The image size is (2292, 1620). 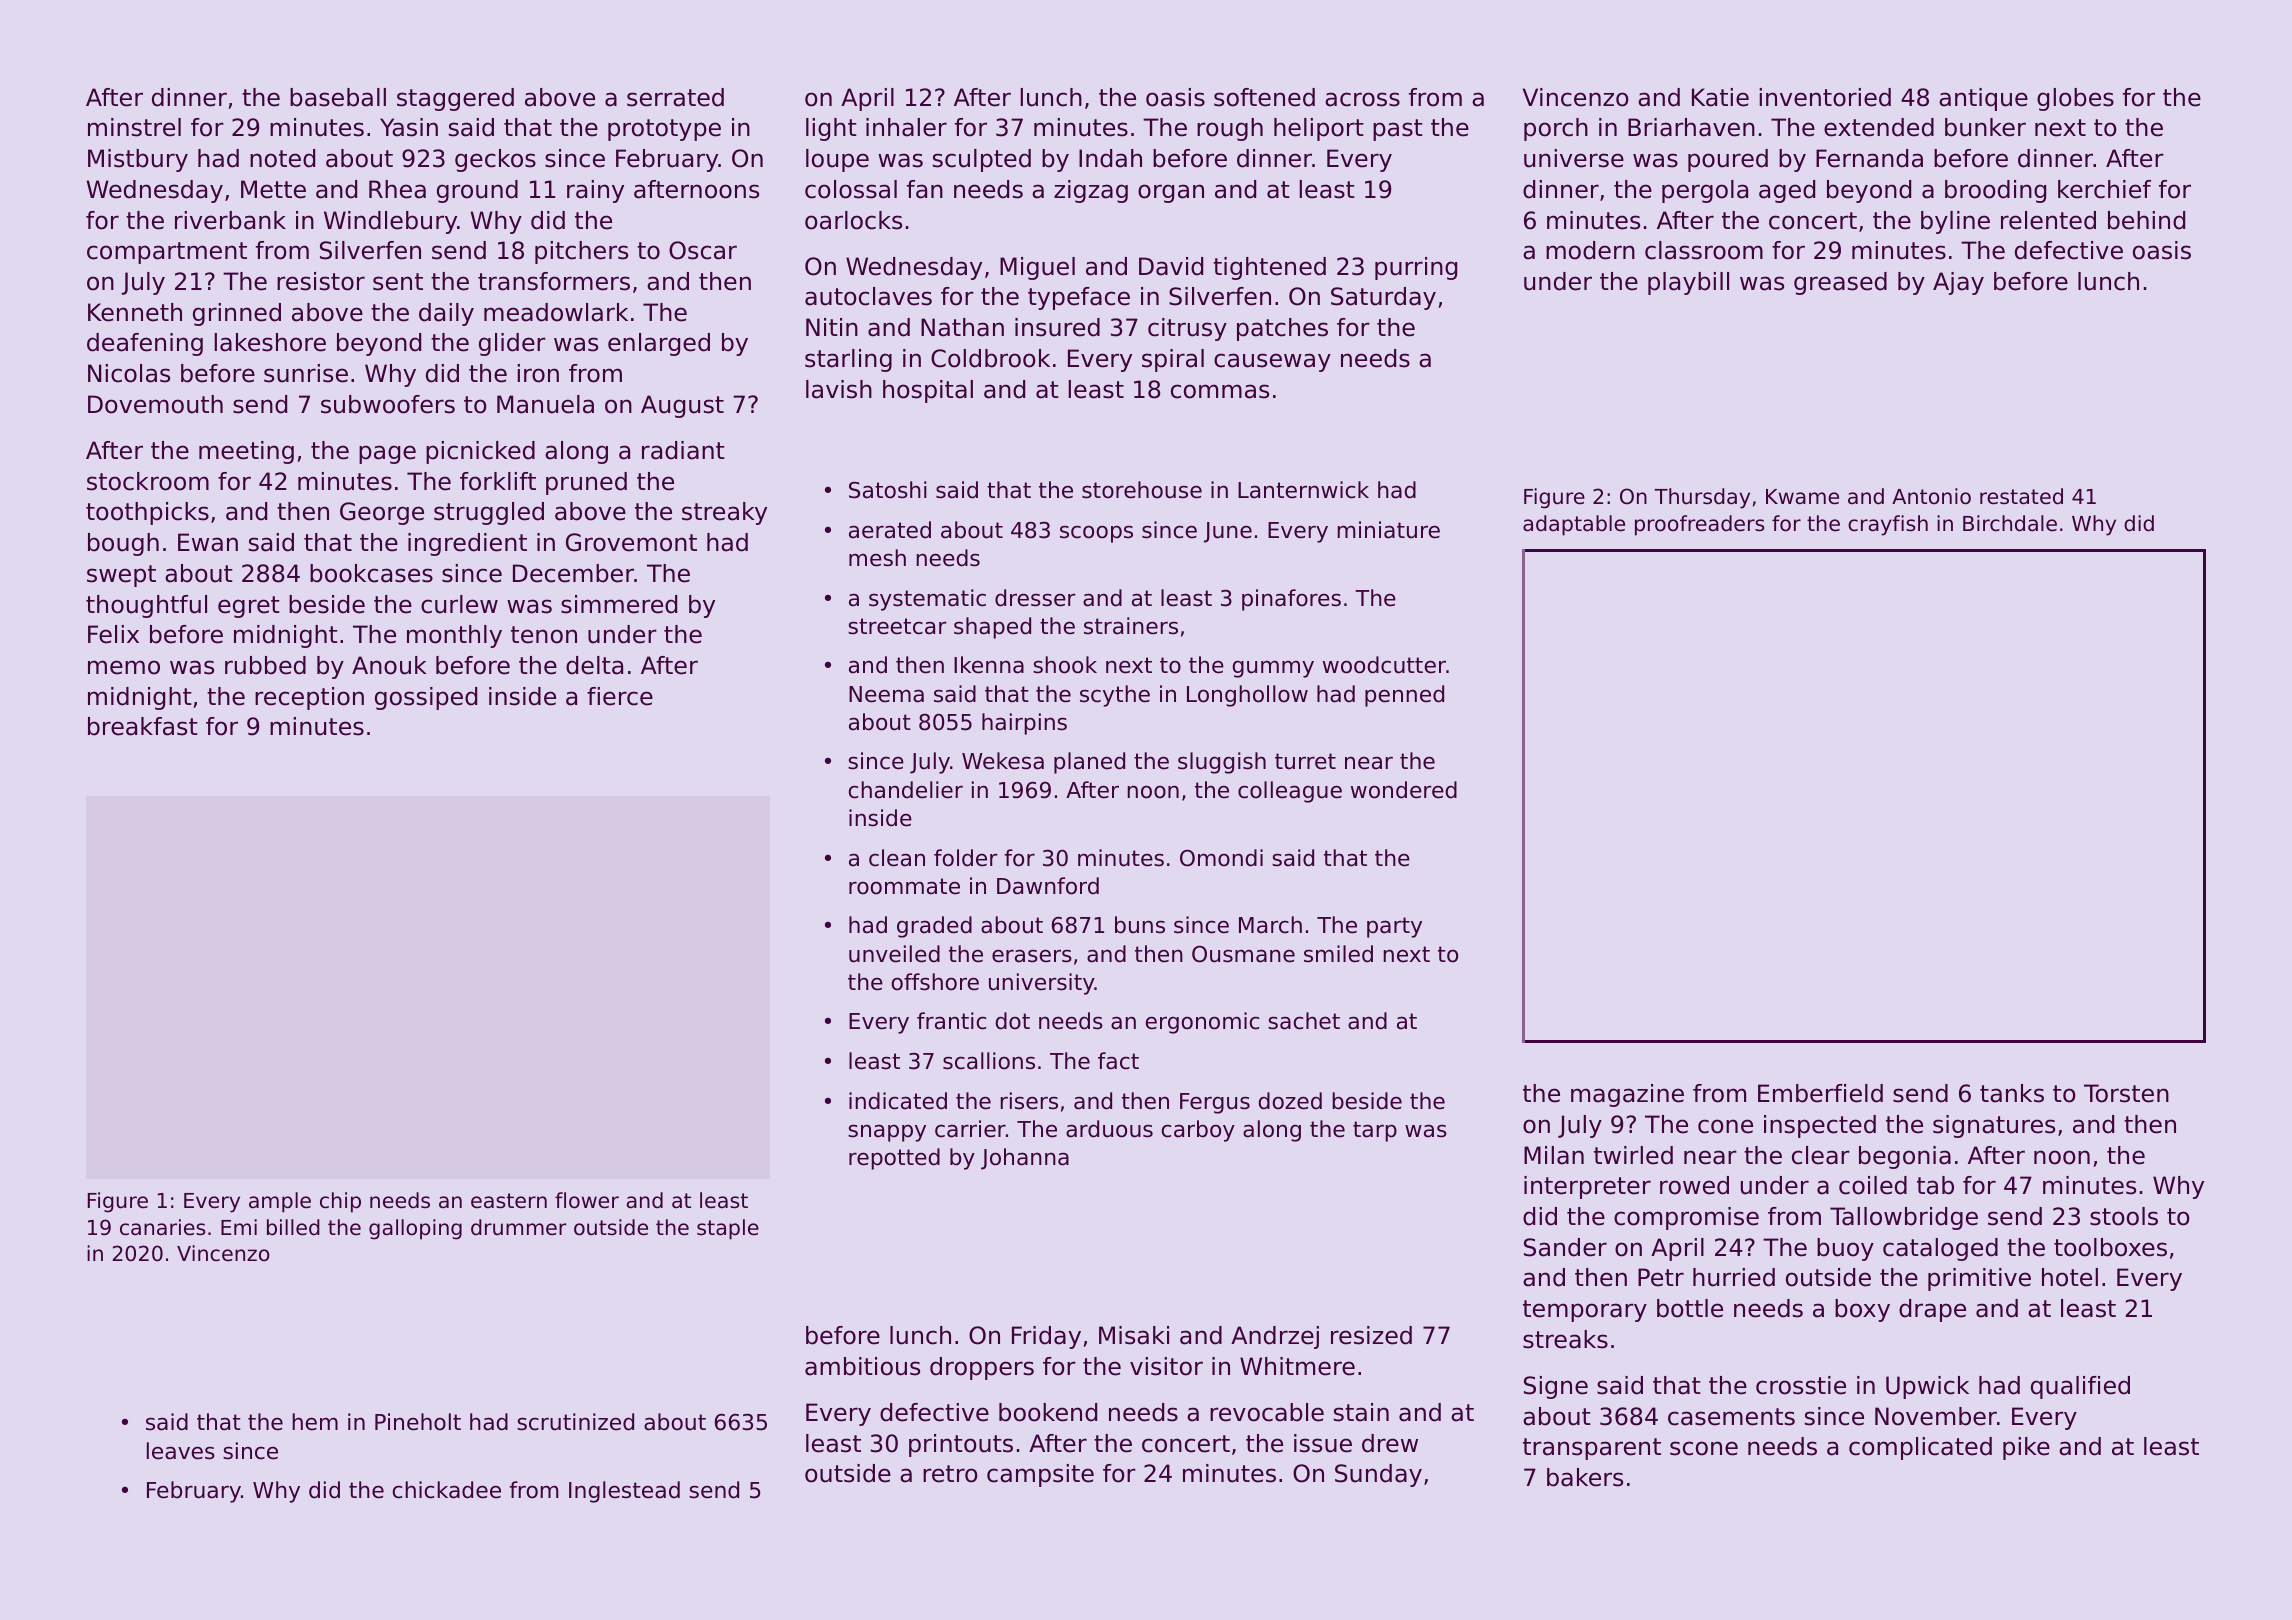 What do you see at coordinates (340, 1202) in the screenshot?
I see `chip` at bounding box center [340, 1202].
